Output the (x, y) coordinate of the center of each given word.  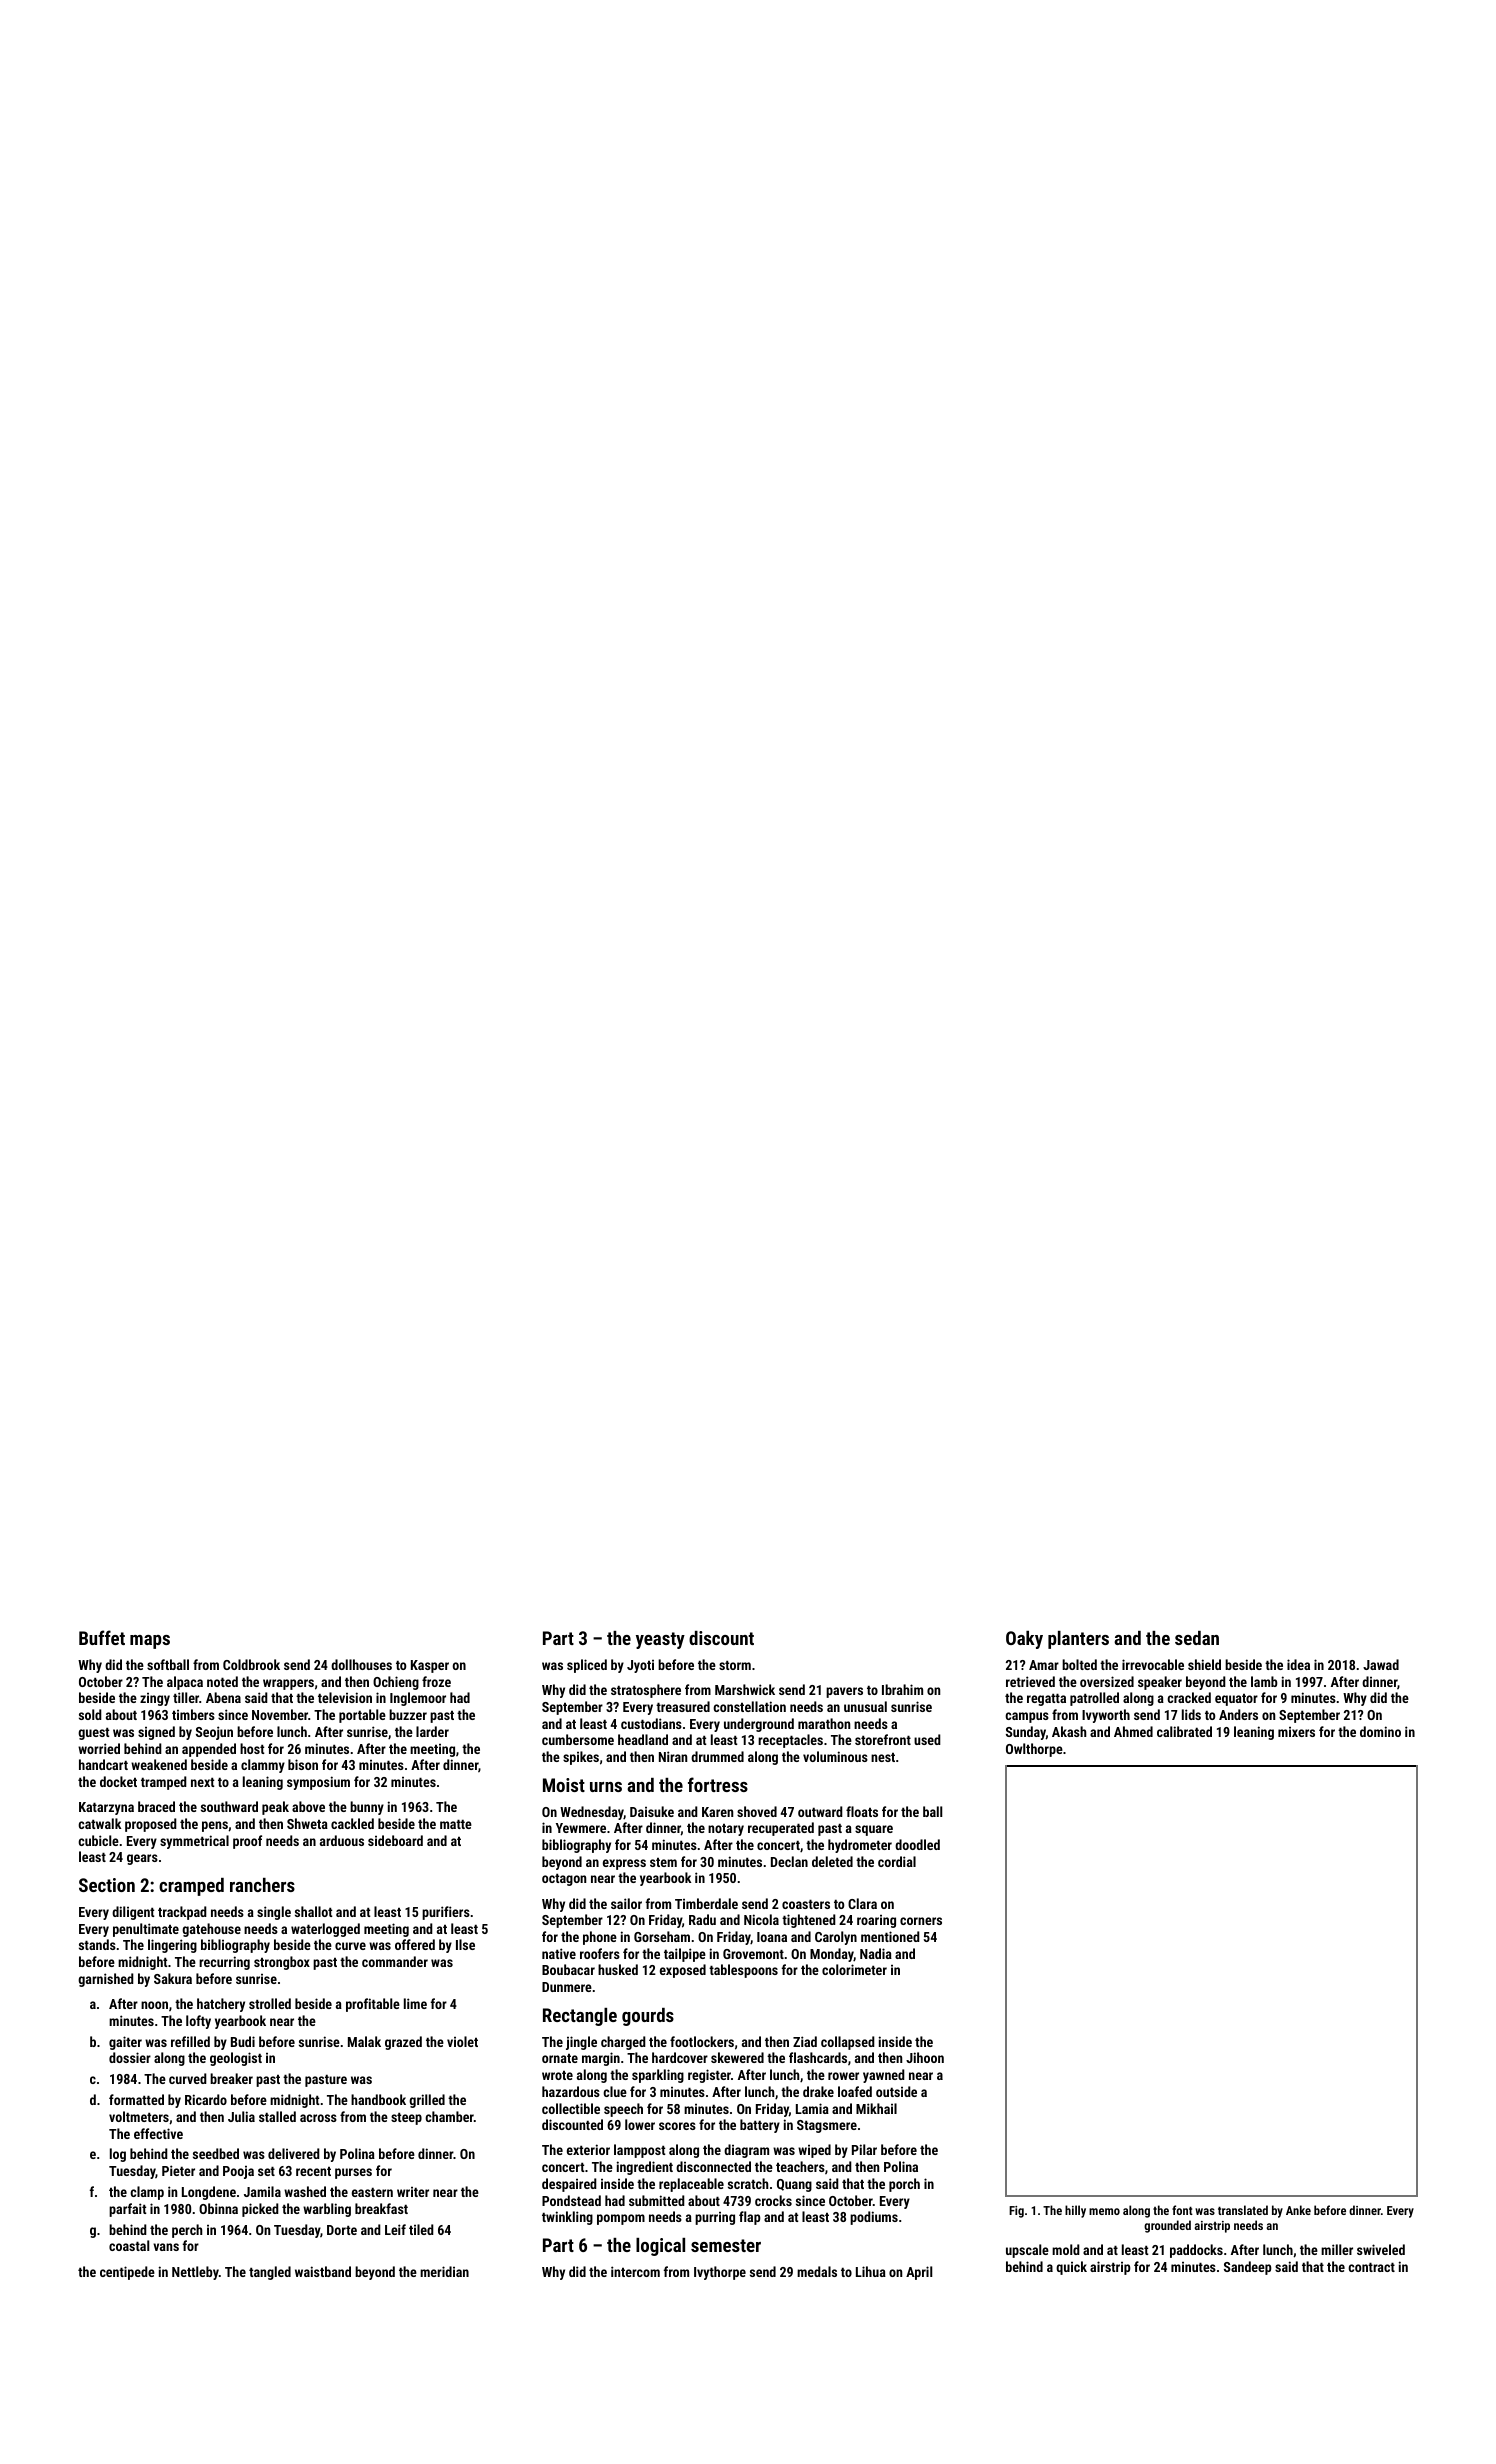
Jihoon (925, 2057)
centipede (127, 2273)
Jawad (1381, 1664)
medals (817, 2271)
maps (150, 1642)
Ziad (805, 2041)
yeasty (660, 1640)
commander (395, 1961)
